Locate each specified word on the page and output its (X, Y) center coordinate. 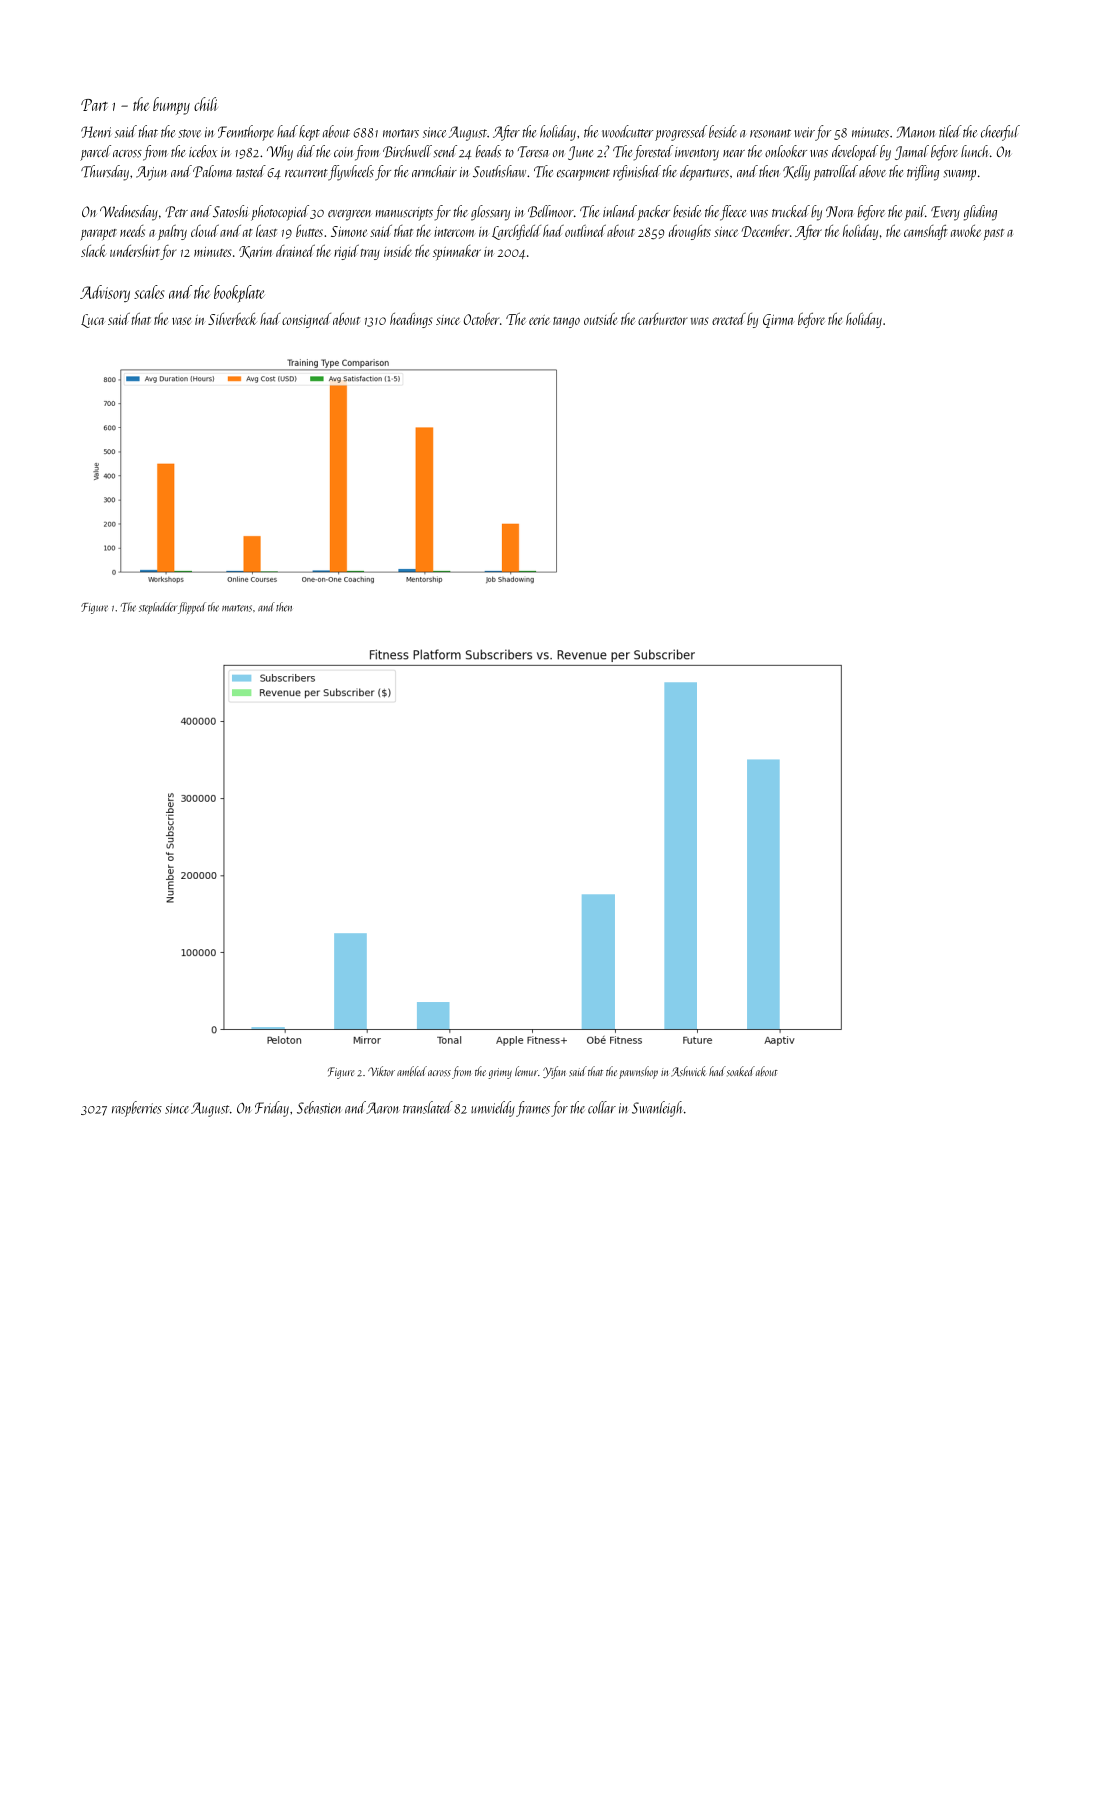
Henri (96, 132)
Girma (778, 321)
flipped (192, 608)
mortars (401, 133)
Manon (915, 132)
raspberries (137, 1109)
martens (237, 608)
